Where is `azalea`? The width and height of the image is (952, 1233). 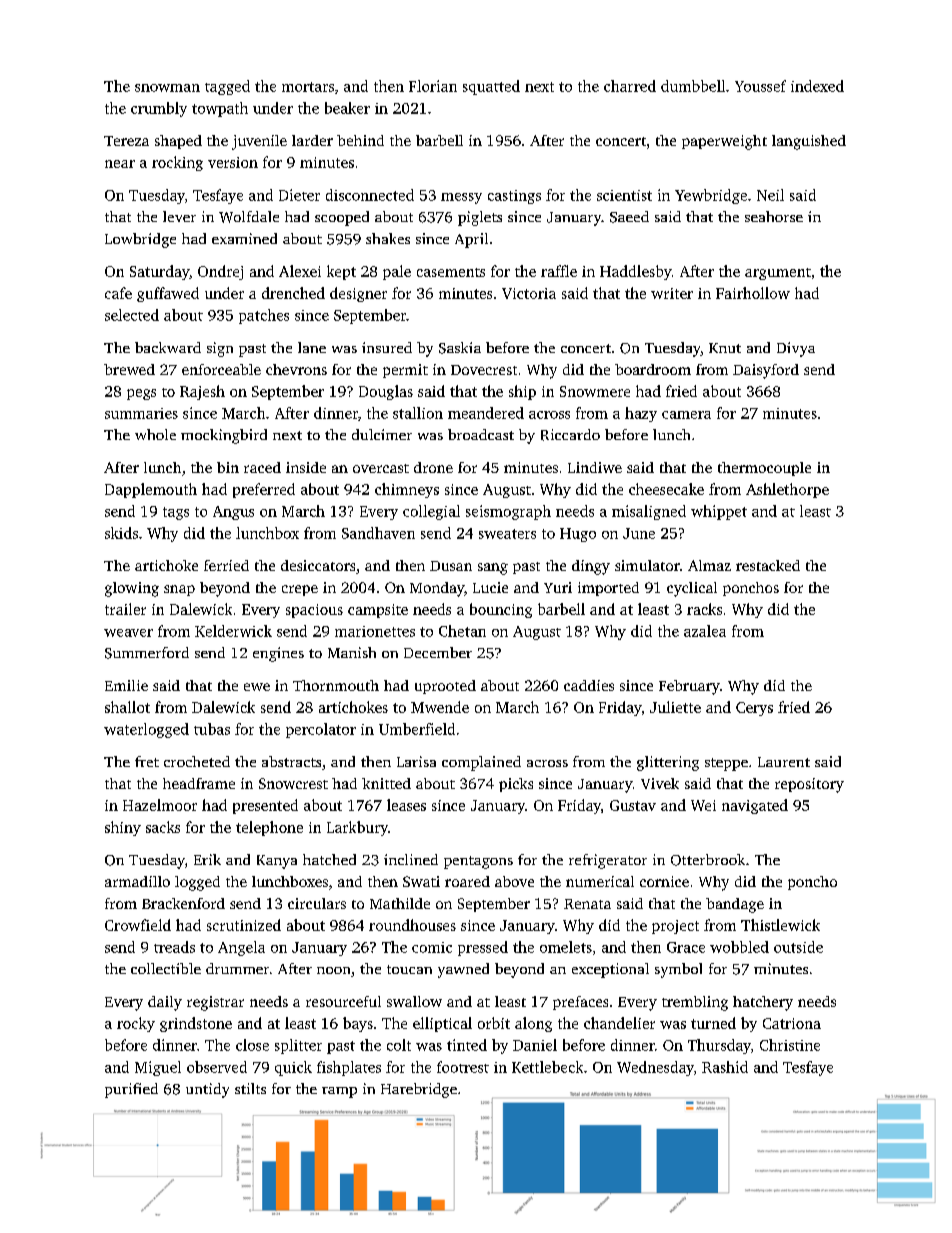 azalea is located at coordinates (705, 631).
